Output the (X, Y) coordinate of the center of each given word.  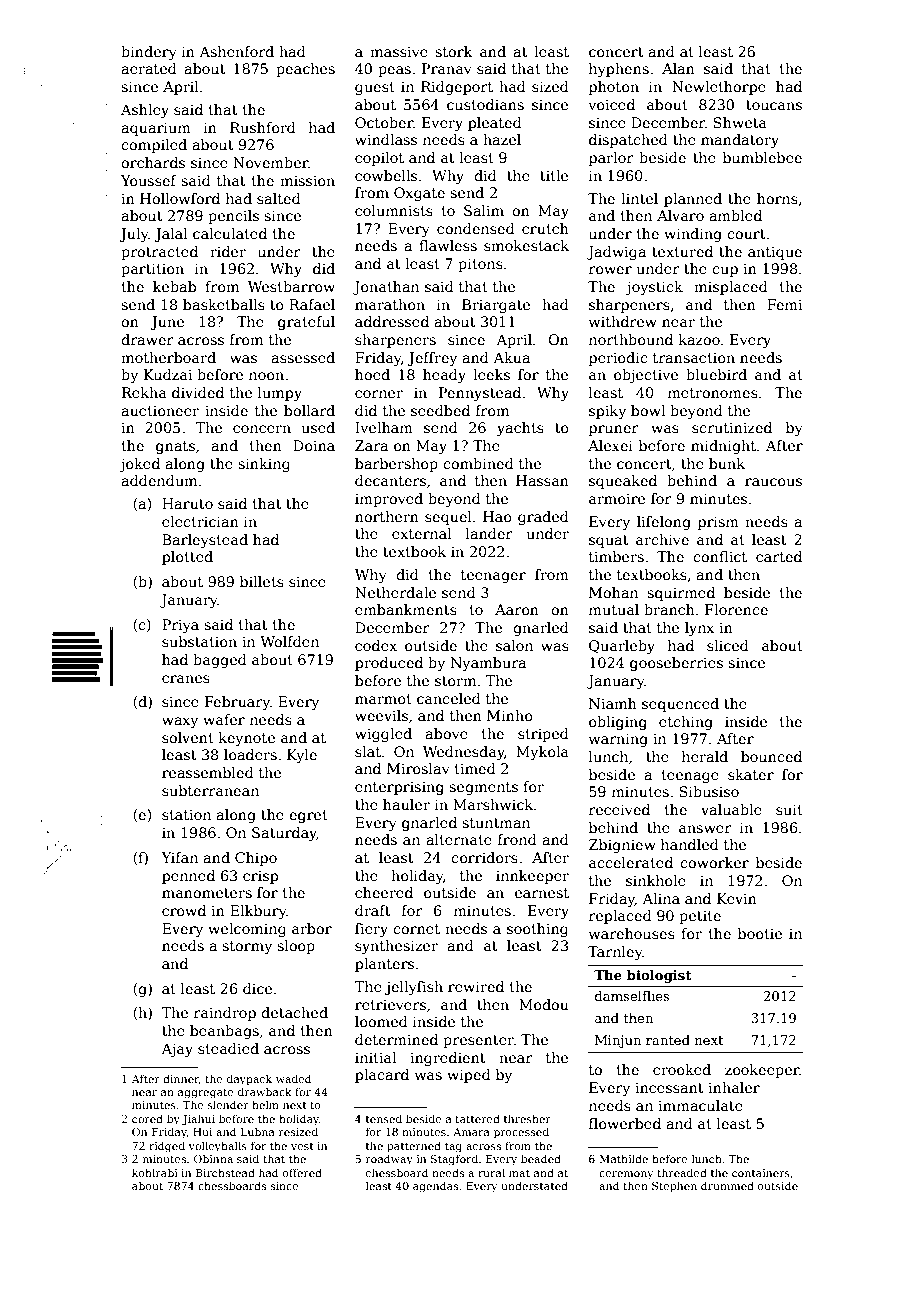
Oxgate (419, 194)
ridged (167, 1147)
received (619, 809)
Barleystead (205, 541)
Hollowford (180, 198)
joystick (654, 288)
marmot (383, 699)
